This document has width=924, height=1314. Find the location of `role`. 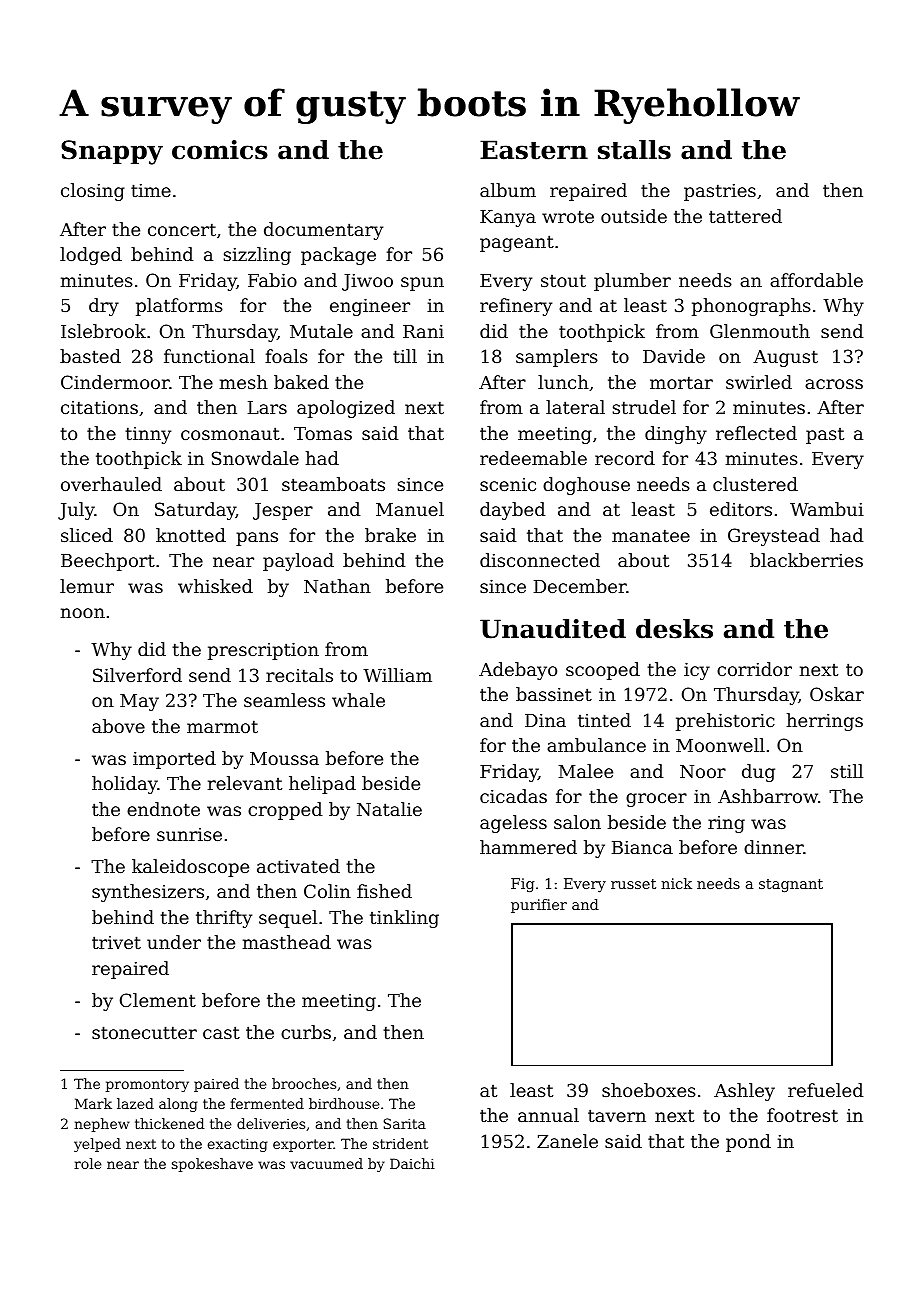

role is located at coordinates (87, 1163).
